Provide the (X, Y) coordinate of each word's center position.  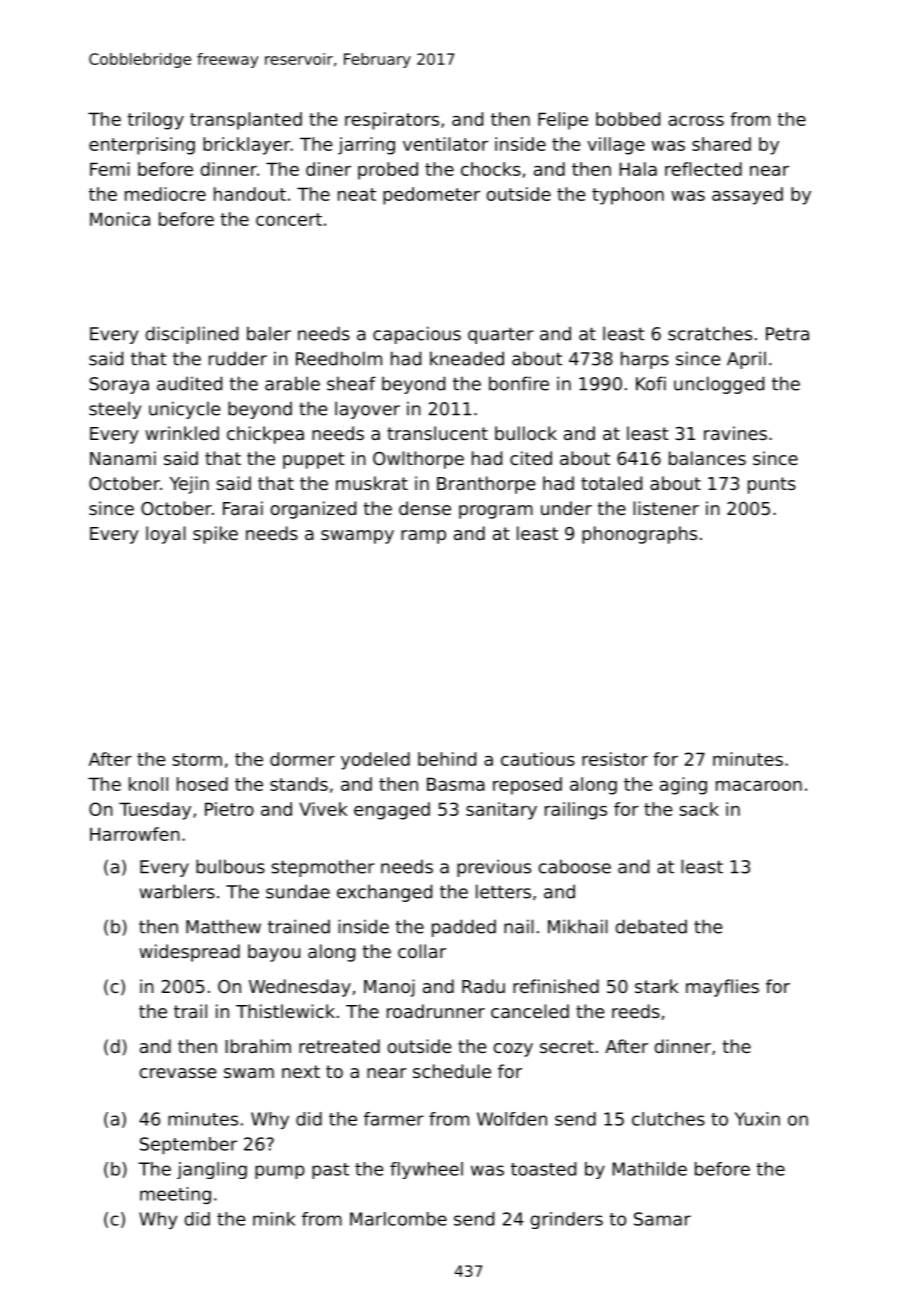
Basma (456, 784)
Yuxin (757, 1119)
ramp (423, 537)
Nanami (123, 458)
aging (683, 786)
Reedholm (339, 358)
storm (197, 759)
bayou (274, 953)
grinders (566, 1220)
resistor (615, 759)
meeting (175, 1195)
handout (250, 194)
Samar (662, 1219)
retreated (339, 1046)
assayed (747, 196)
